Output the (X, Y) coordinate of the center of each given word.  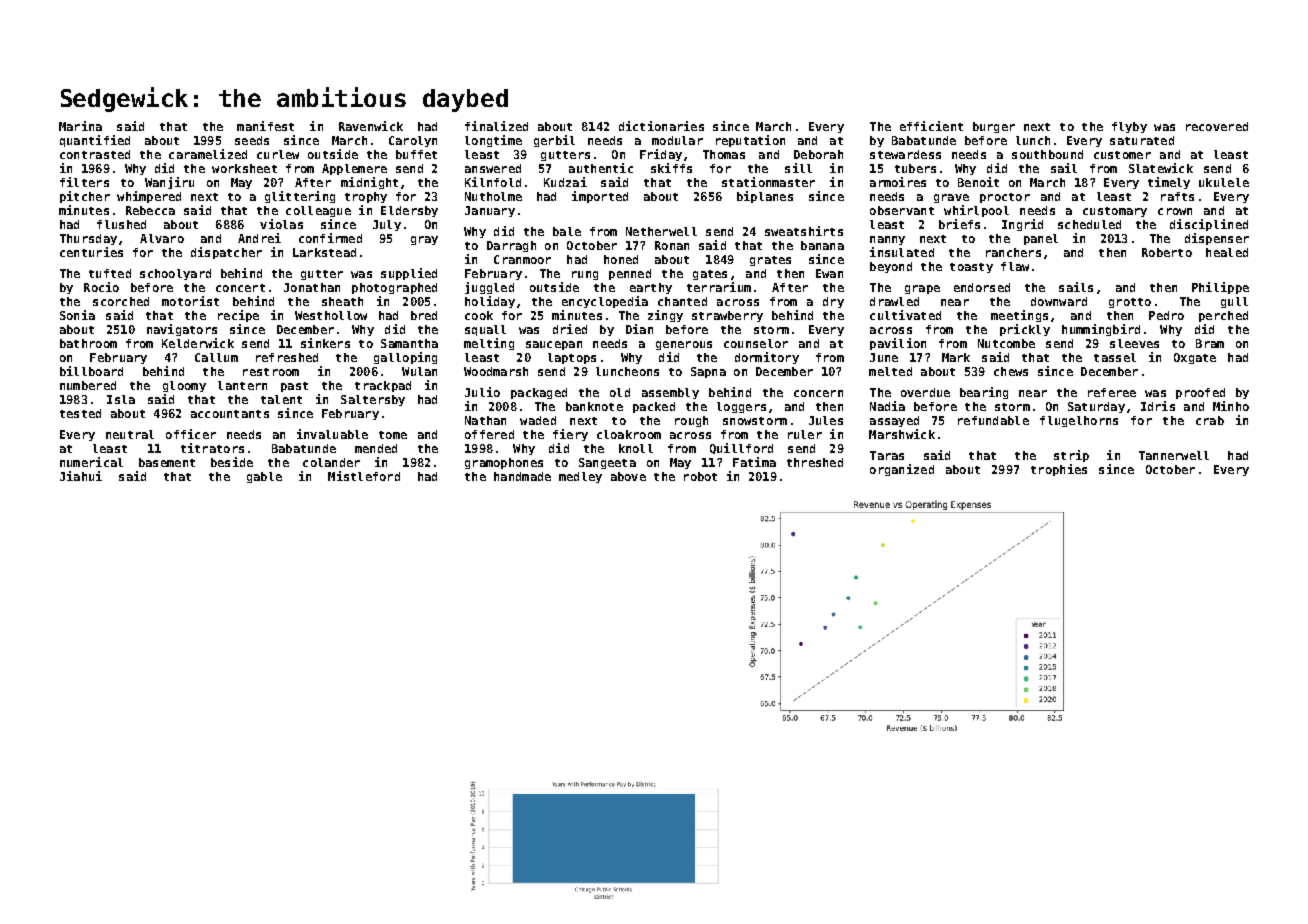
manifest (265, 126)
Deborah (818, 154)
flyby (1129, 127)
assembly (670, 393)
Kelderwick (198, 343)
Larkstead (324, 252)
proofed (1200, 393)
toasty (971, 268)
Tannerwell (1174, 455)
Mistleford (364, 476)
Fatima (754, 462)
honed (621, 259)
